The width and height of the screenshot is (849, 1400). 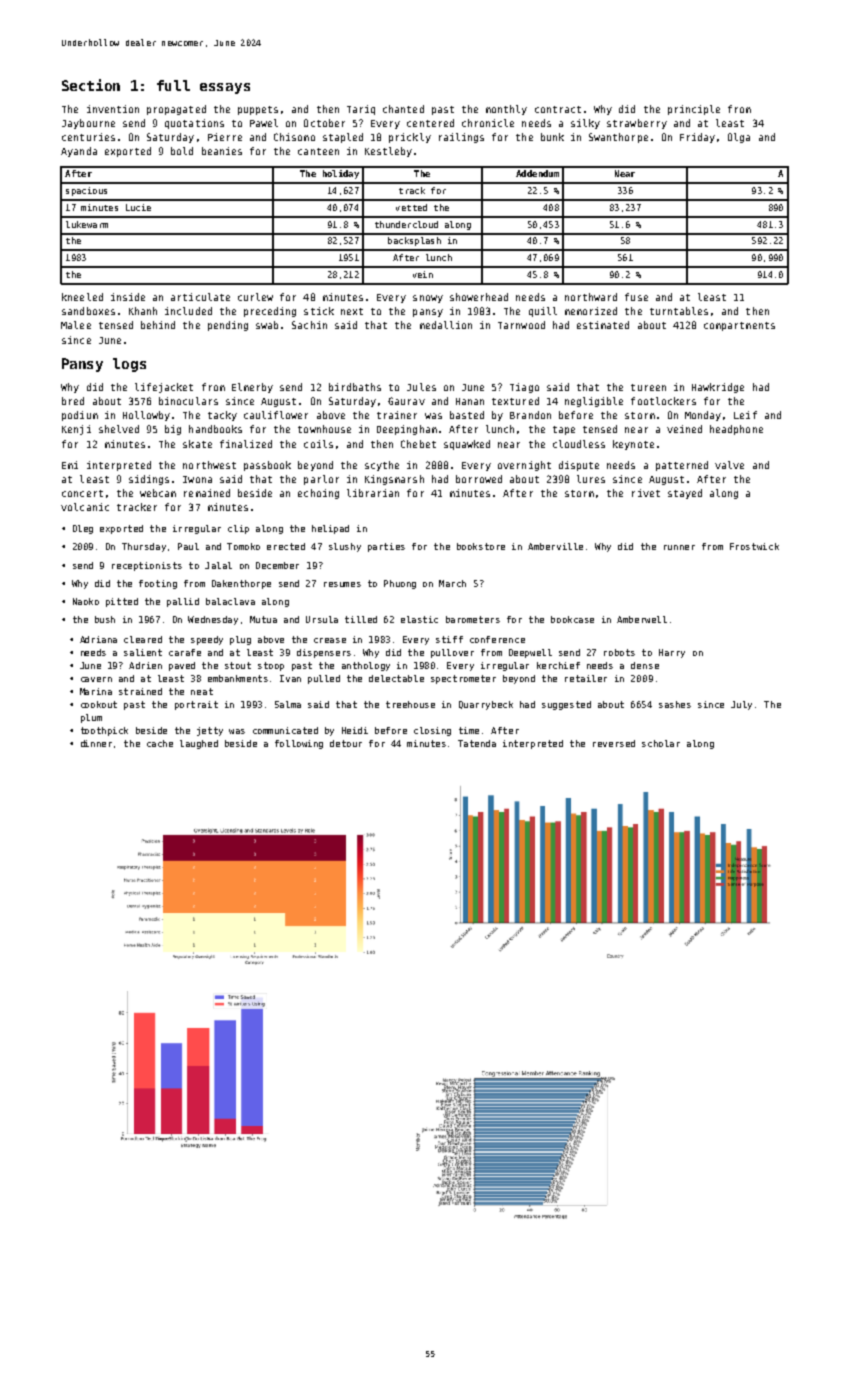 I want to click on Tatenda, so click(x=477, y=743).
